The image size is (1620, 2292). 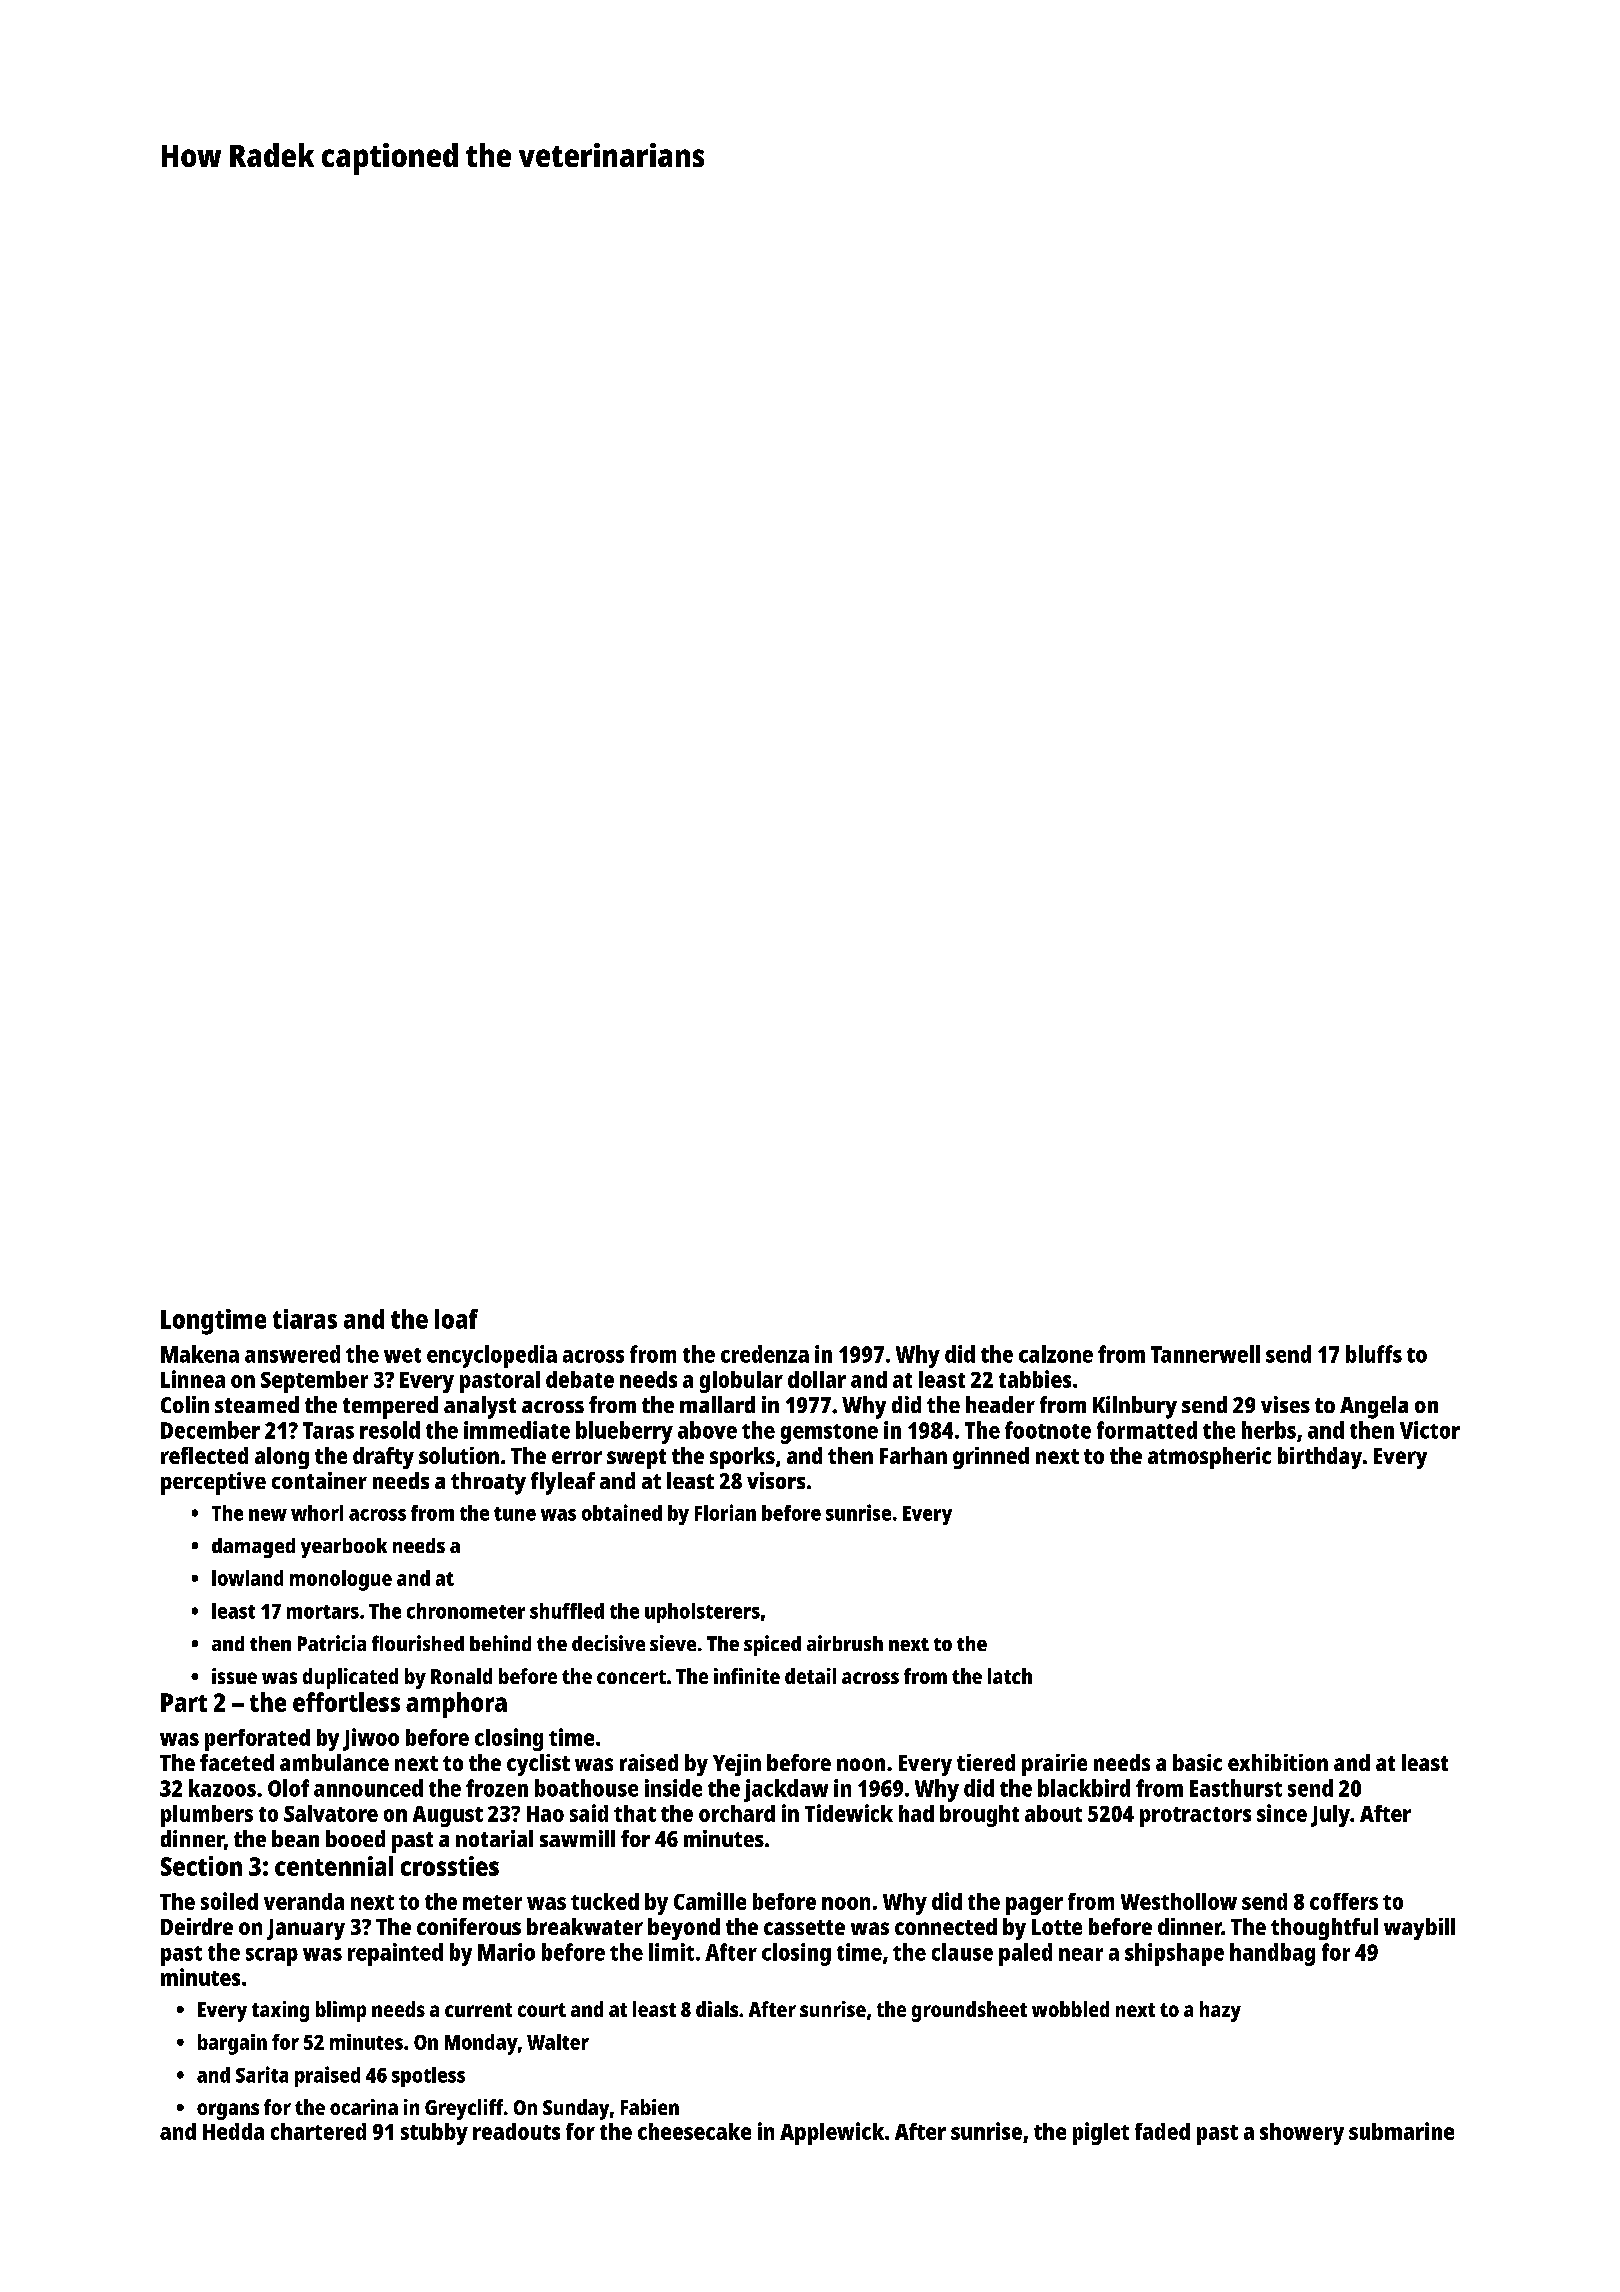 I want to click on steamed, so click(x=257, y=1404).
